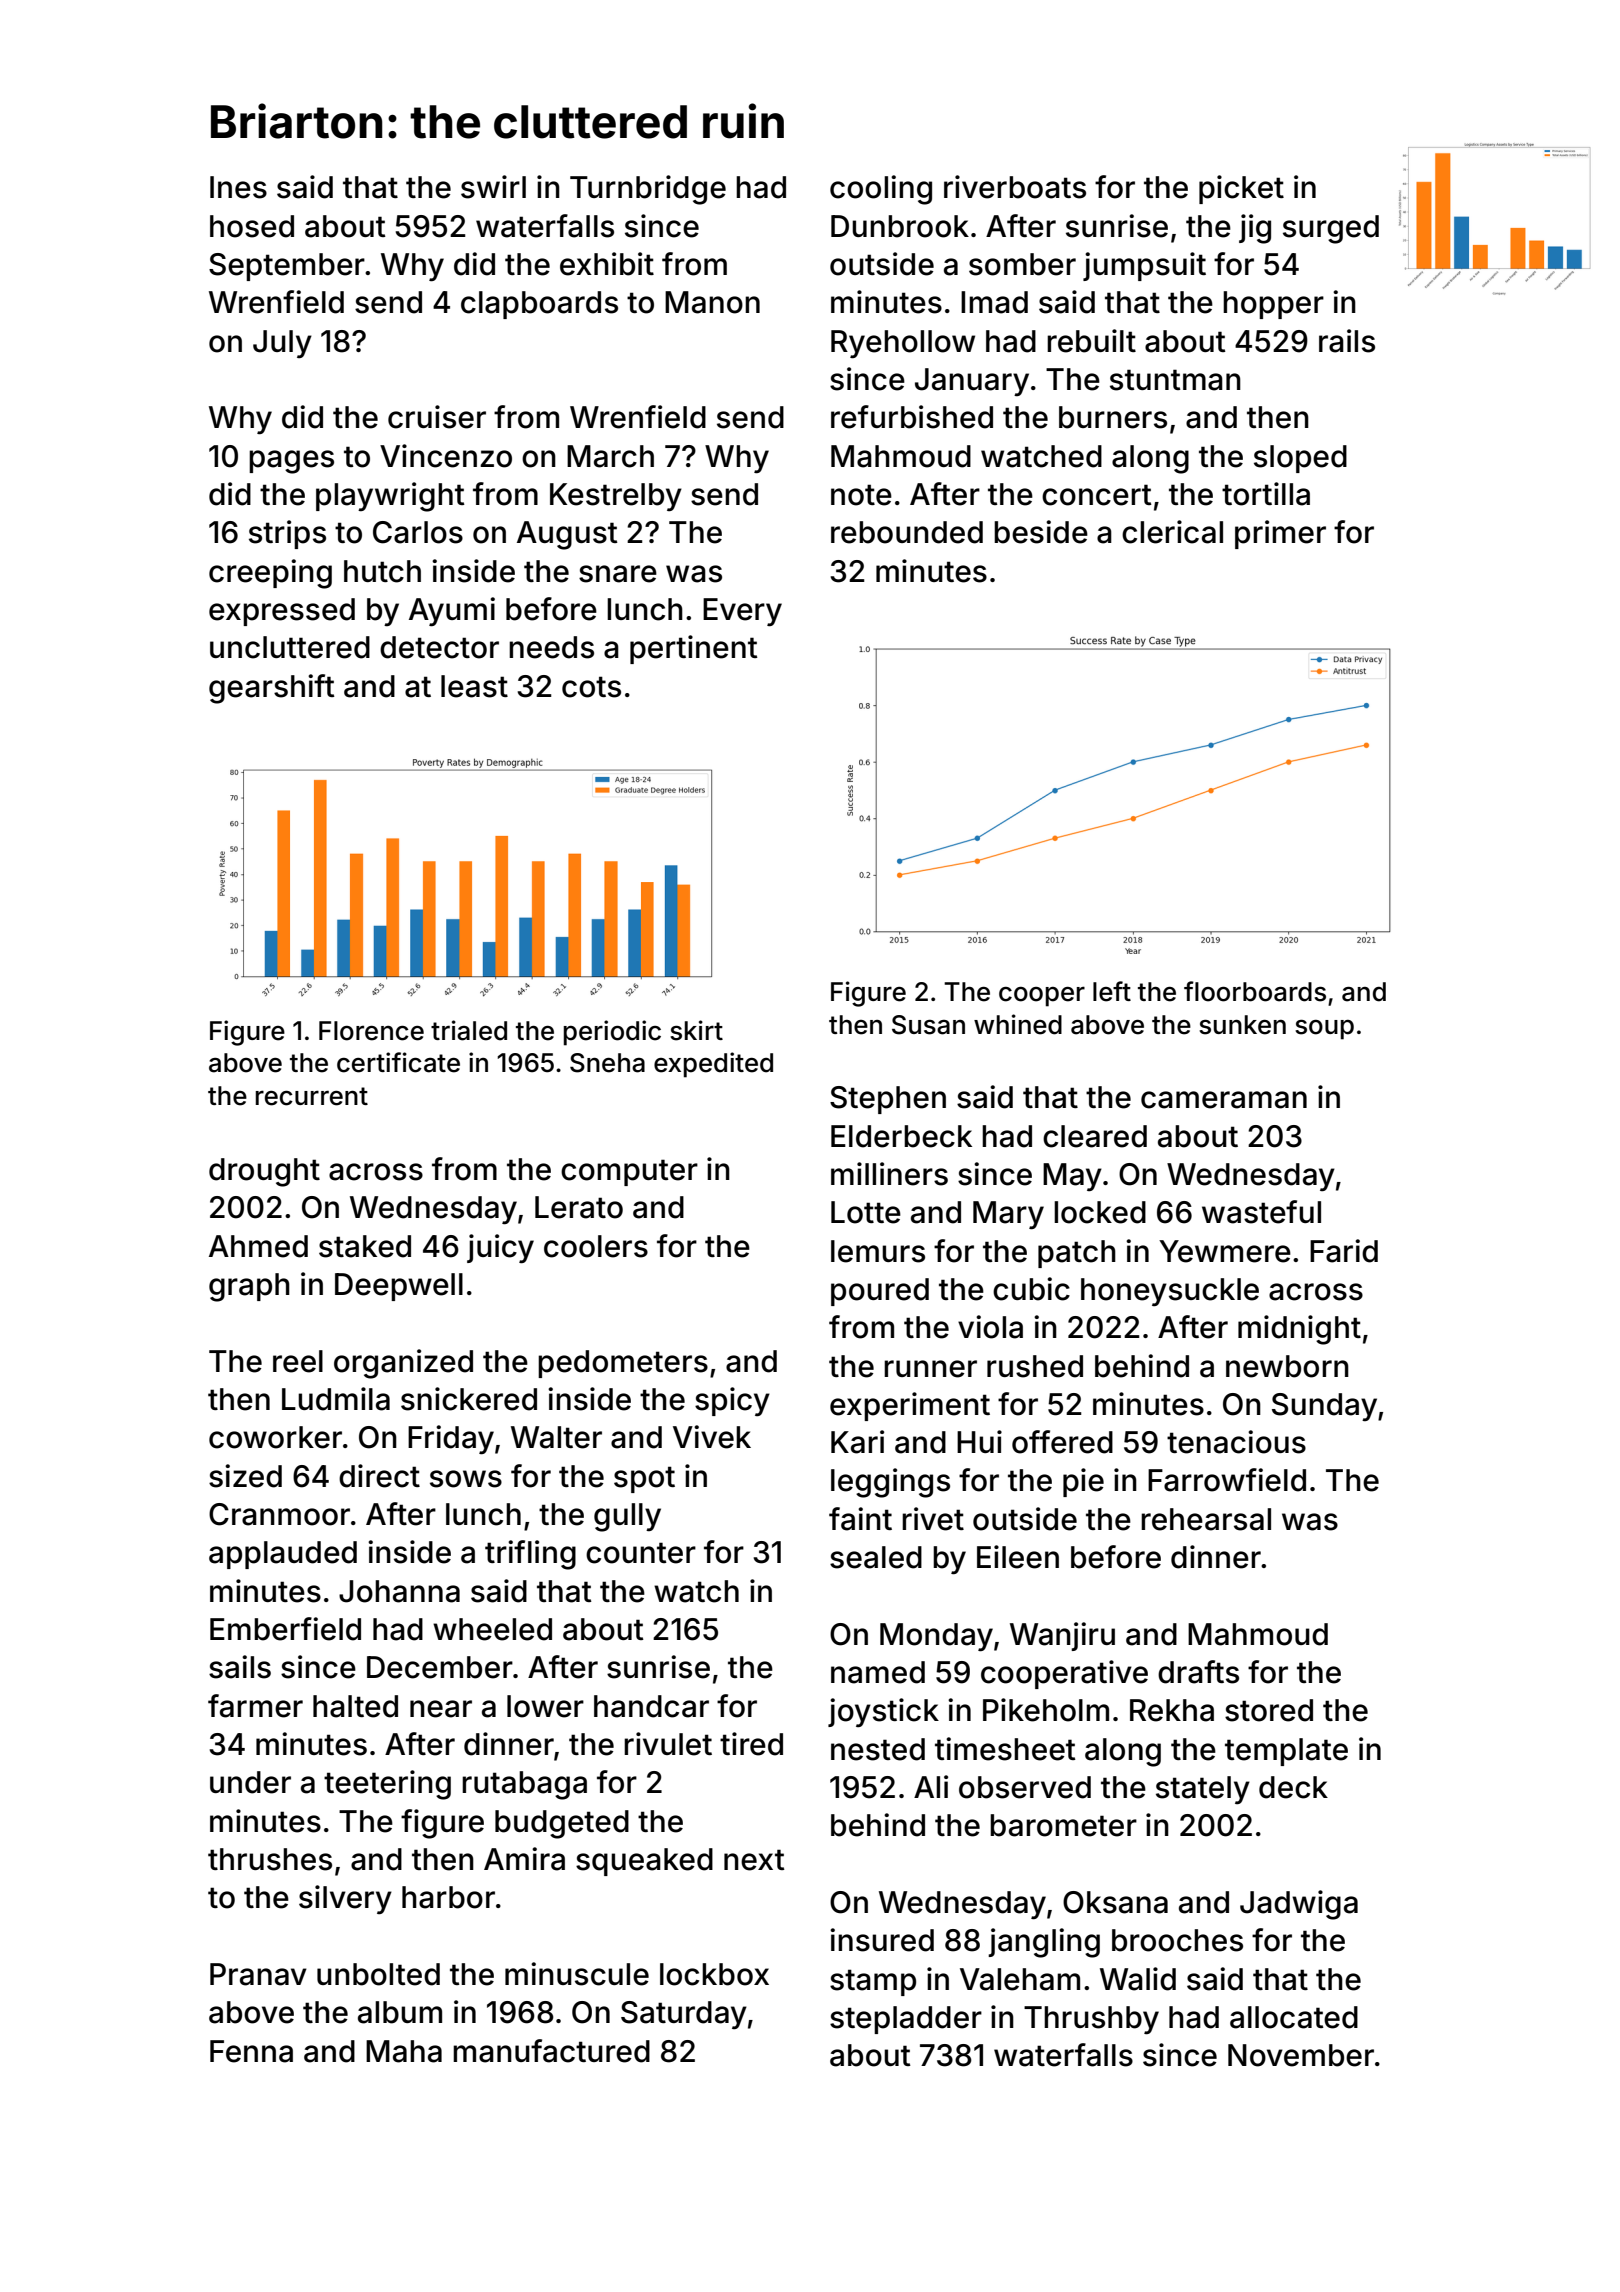 Image resolution: width=1620 pixels, height=2292 pixels. I want to click on snickered, so click(469, 1399).
